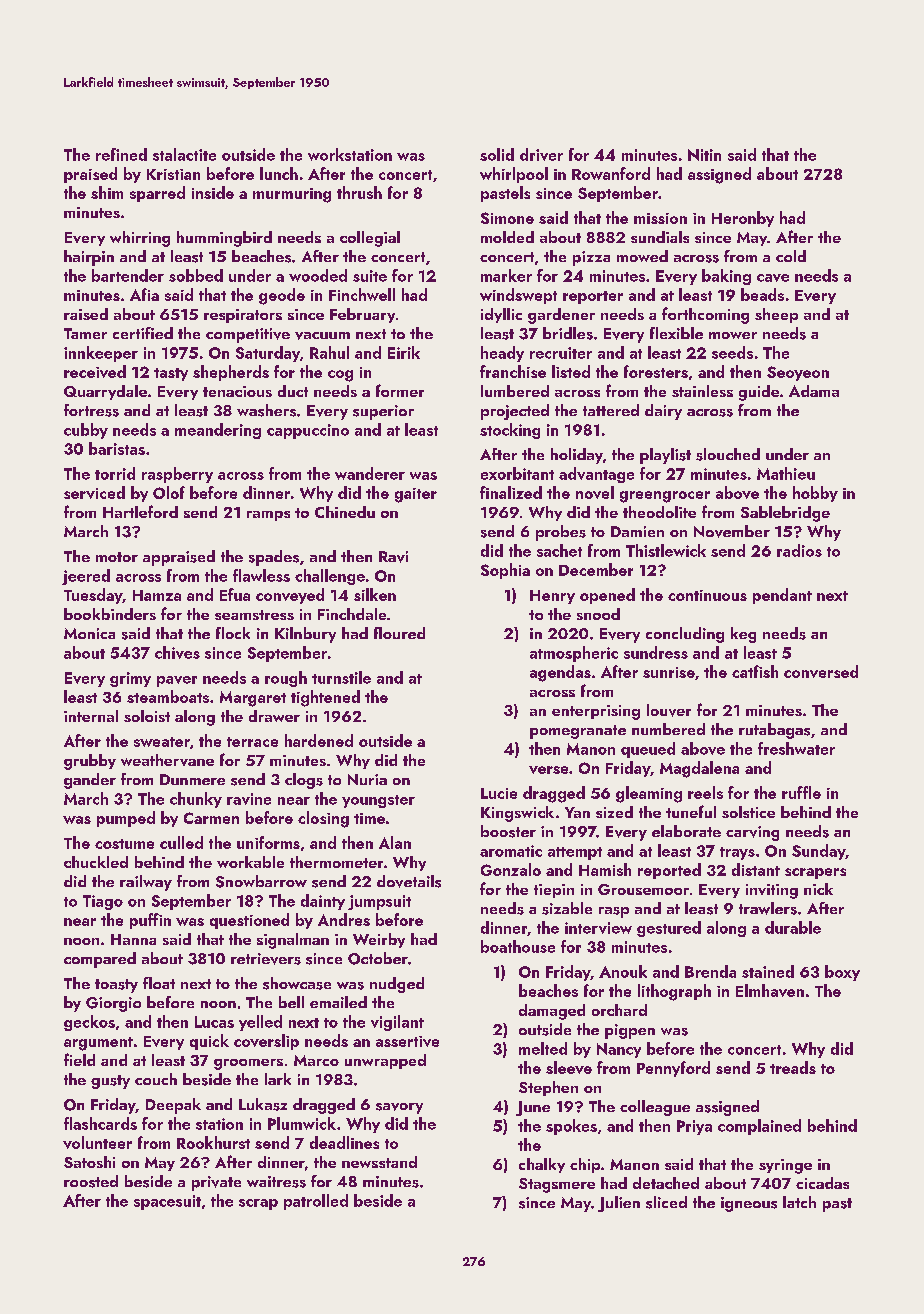 This screenshot has width=924, height=1314. I want to click on Simone, so click(507, 218).
